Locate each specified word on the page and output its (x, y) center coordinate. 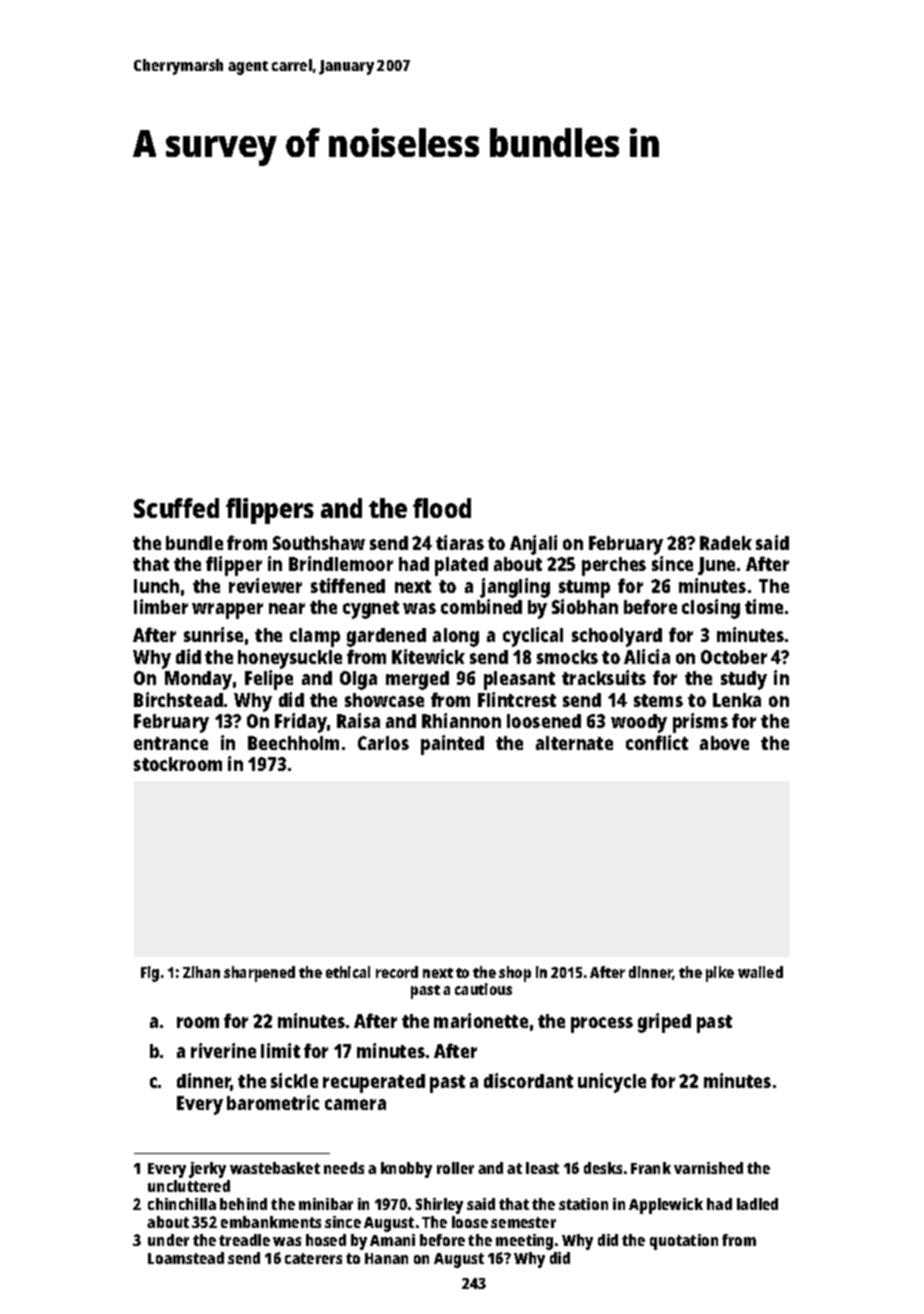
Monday (198, 680)
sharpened (259, 974)
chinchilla (182, 1204)
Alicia (647, 656)
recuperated (374, 1083)
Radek (726, 543)
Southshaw (319, 543)
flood (442, 508)
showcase (384, 700)
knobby (406, 1170)
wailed (760, 972)
